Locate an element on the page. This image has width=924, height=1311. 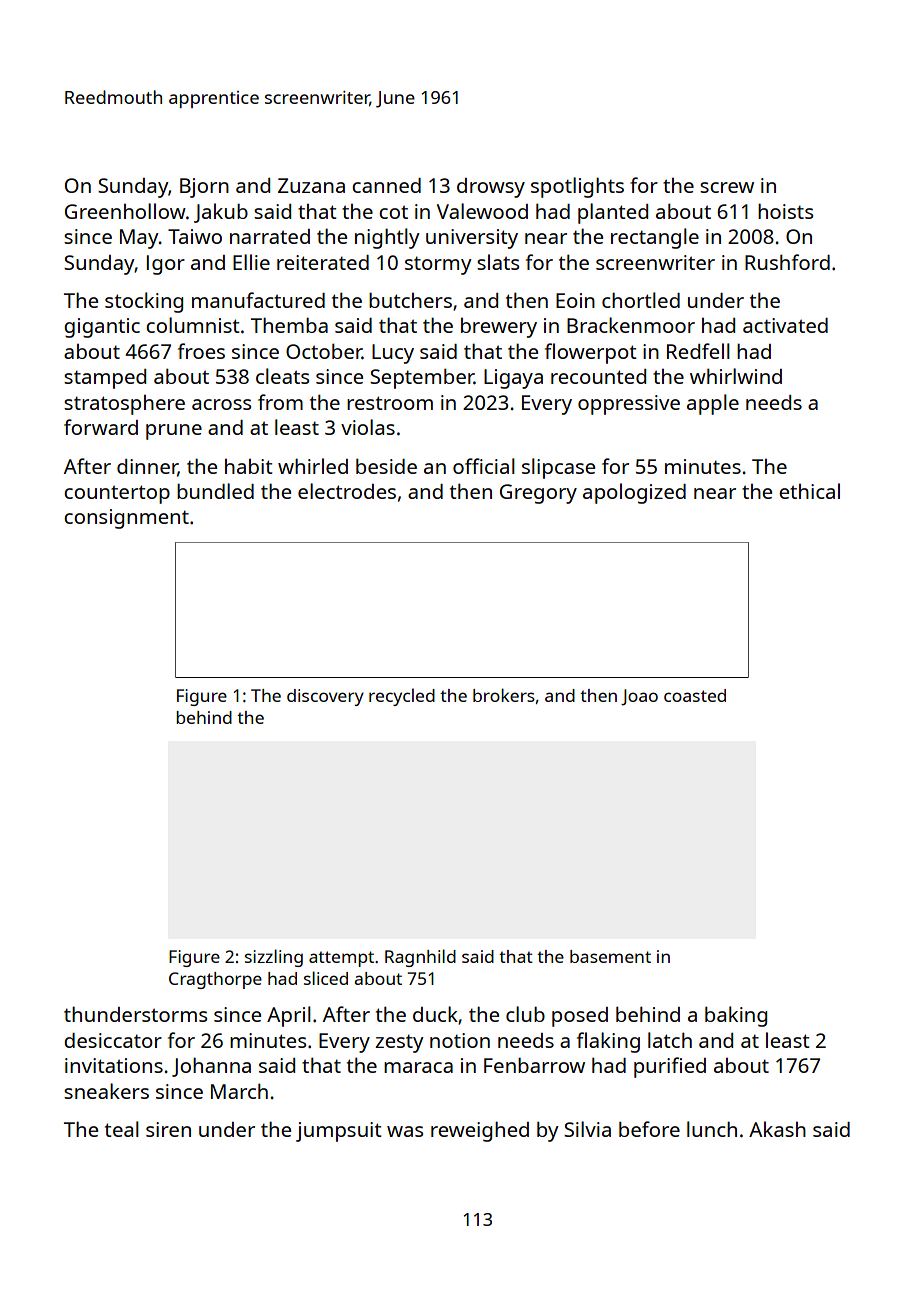
desiccator is located at coordinates (113, 1040).
